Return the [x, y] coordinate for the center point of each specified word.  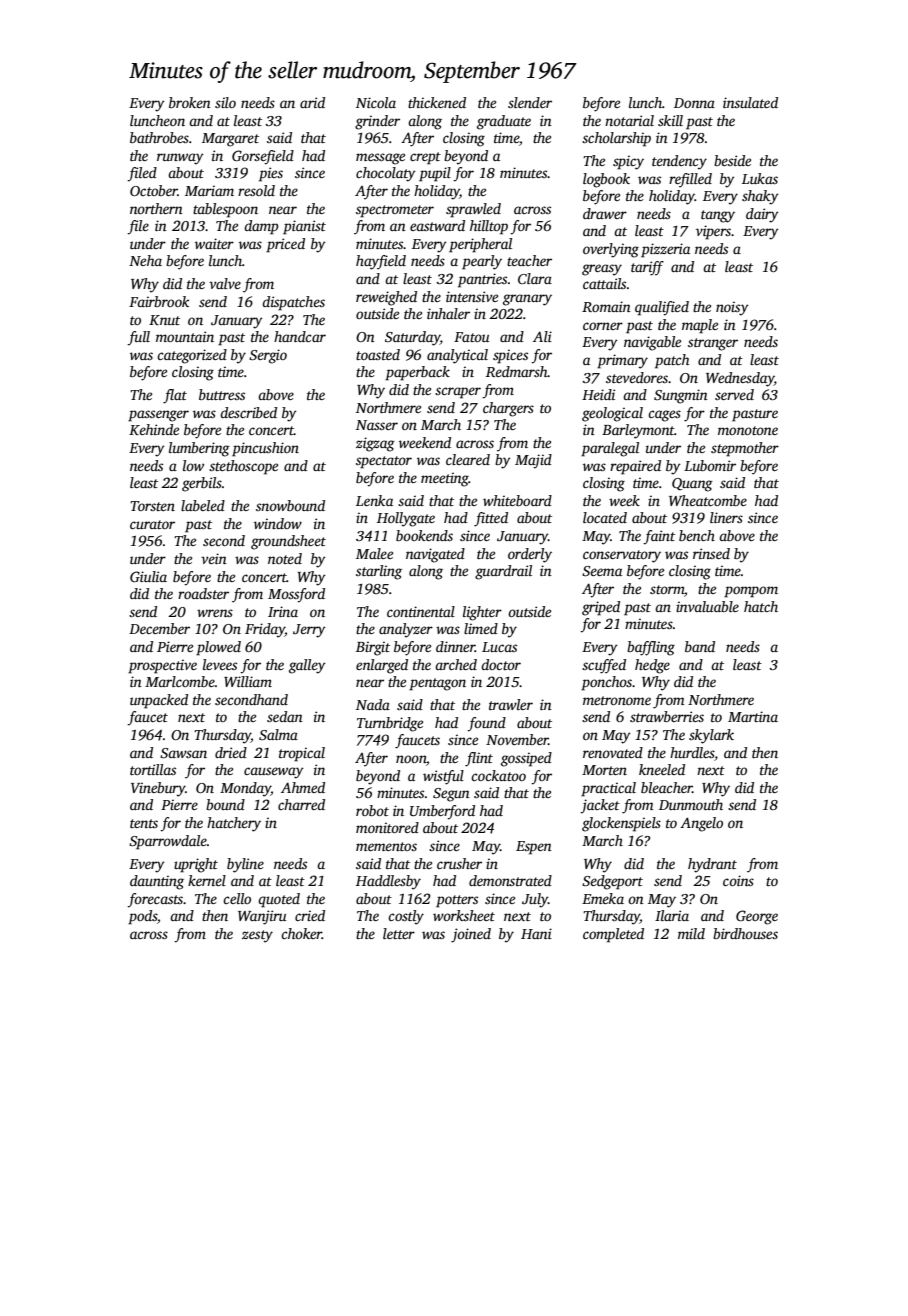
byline [245, 865]
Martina [753, 716]
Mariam [209, 190]
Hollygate [406, 519]
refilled [690, 180]
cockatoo [498, 775]
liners [726, 517]
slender [530, 102]
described [248, 412]
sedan [285, 716]
